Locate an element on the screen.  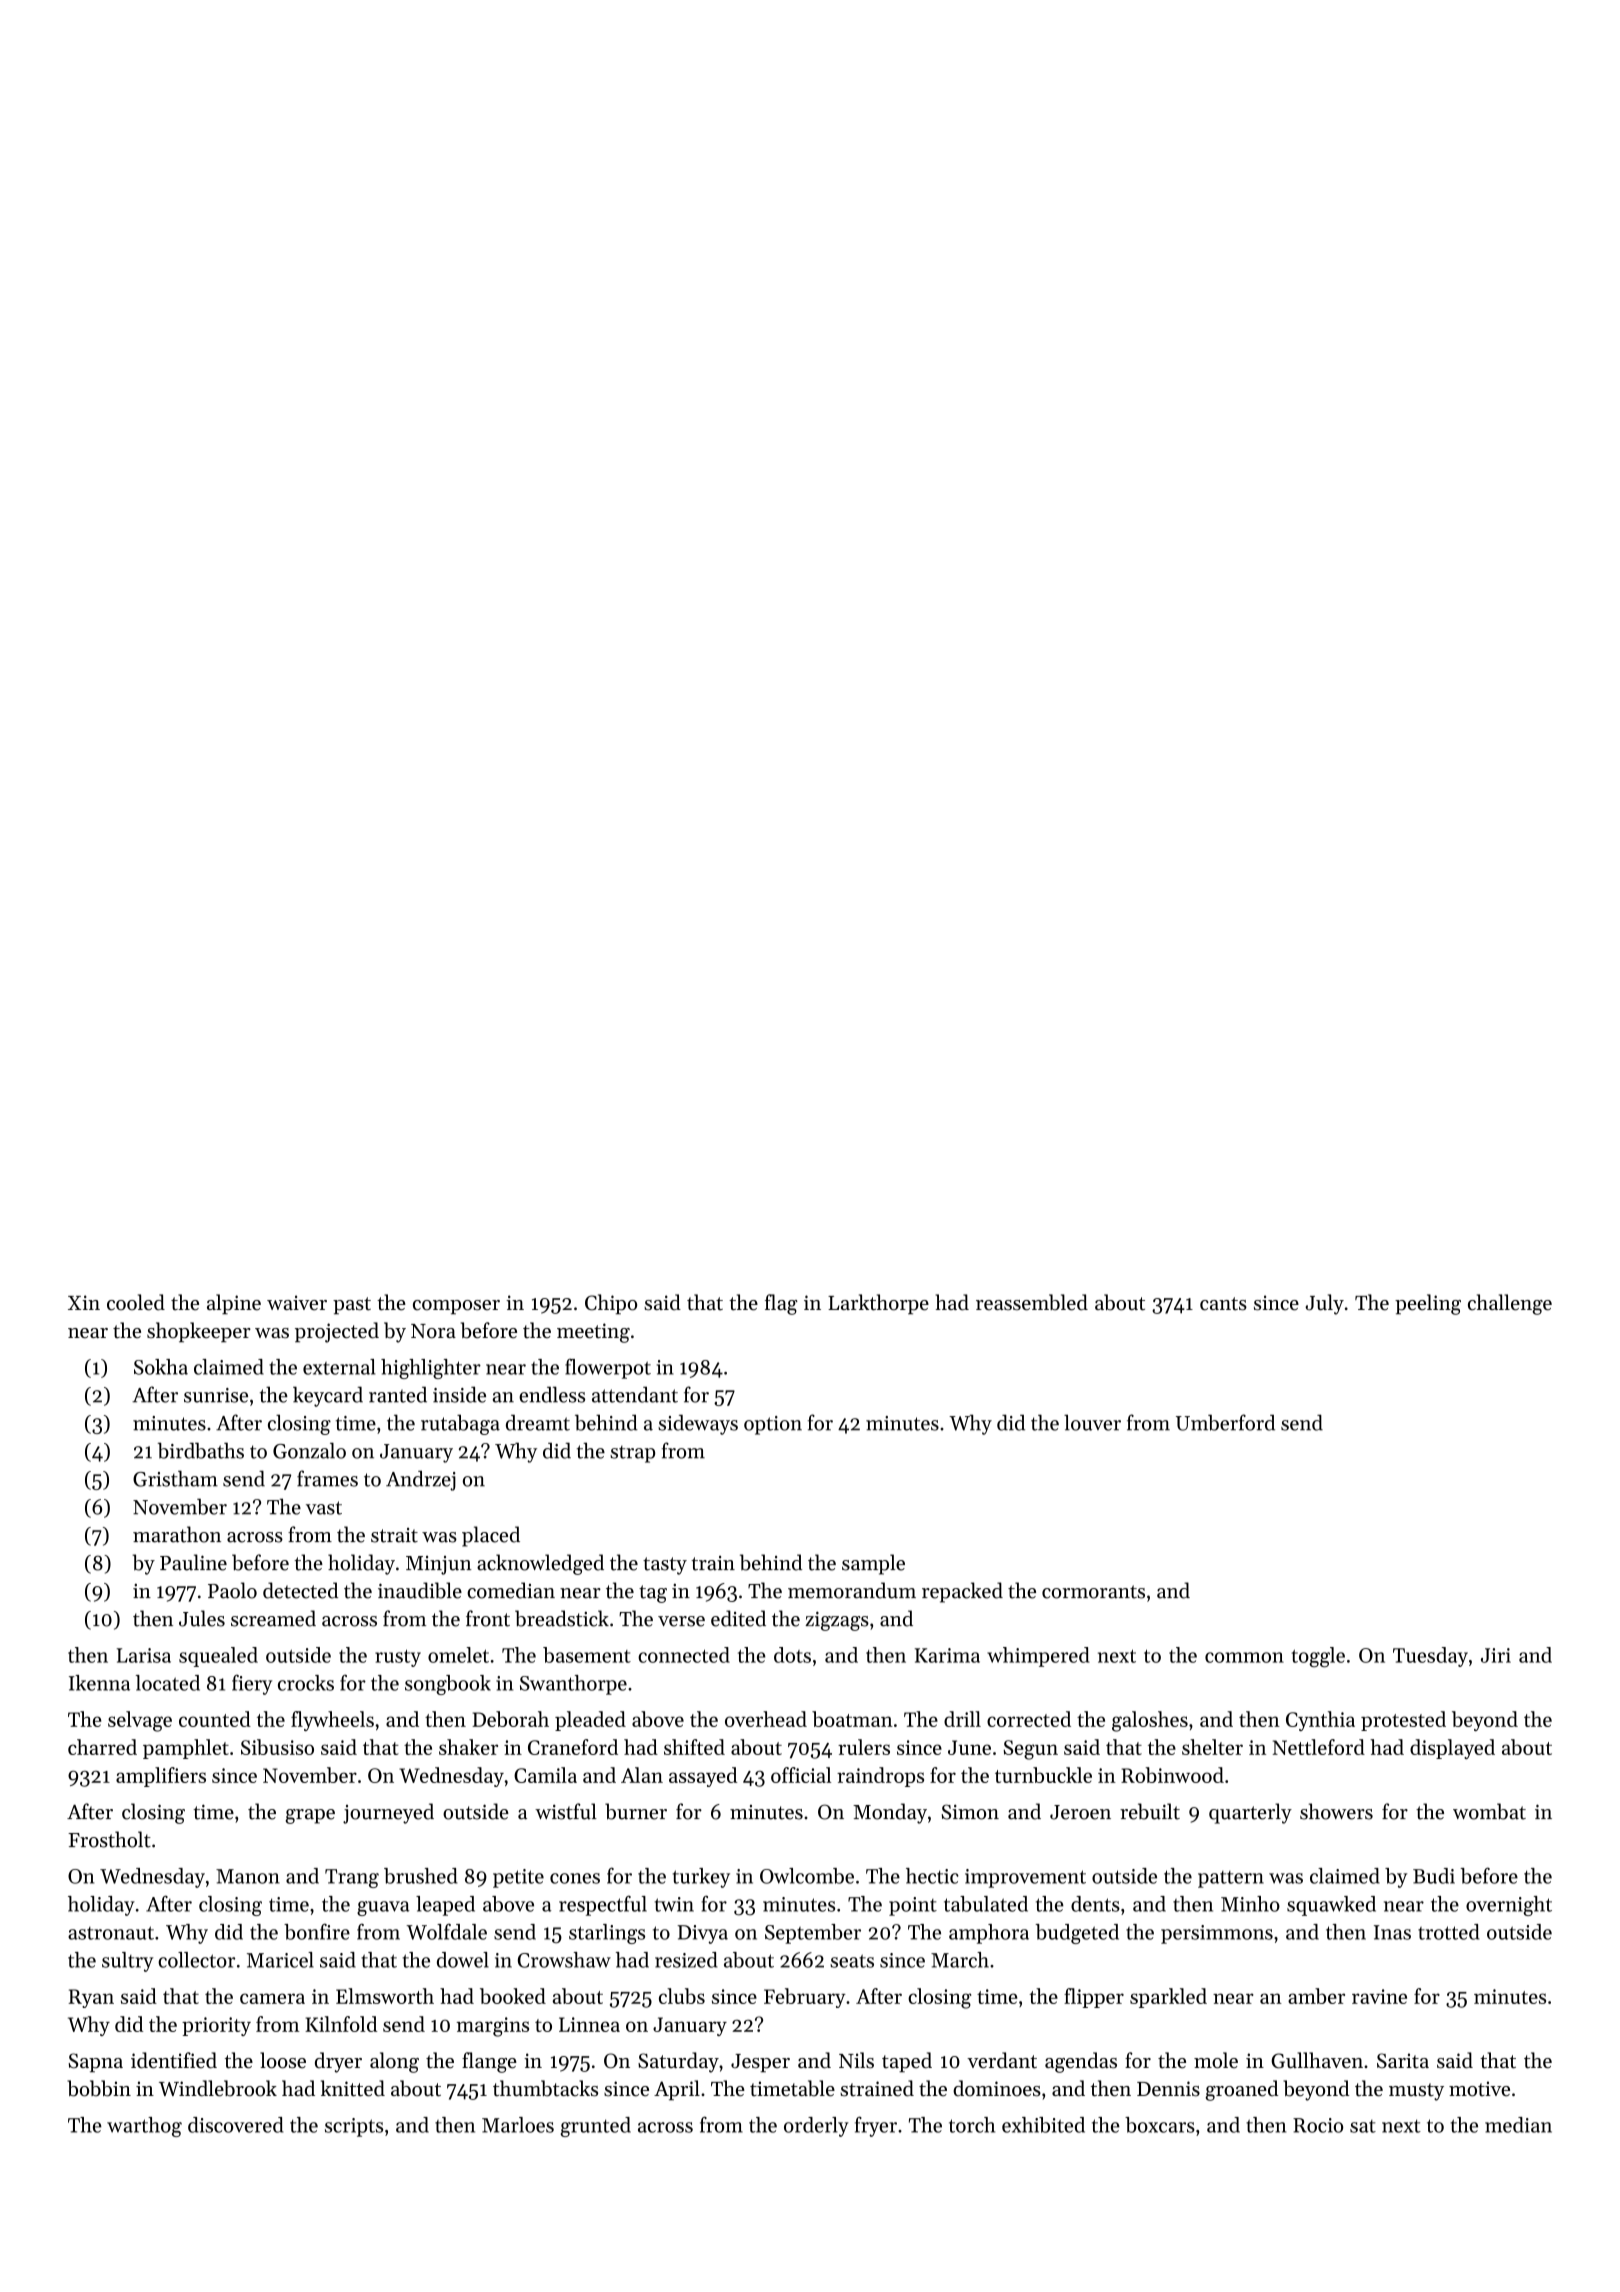
flowerpot is located at coordinates (608, 1368).
